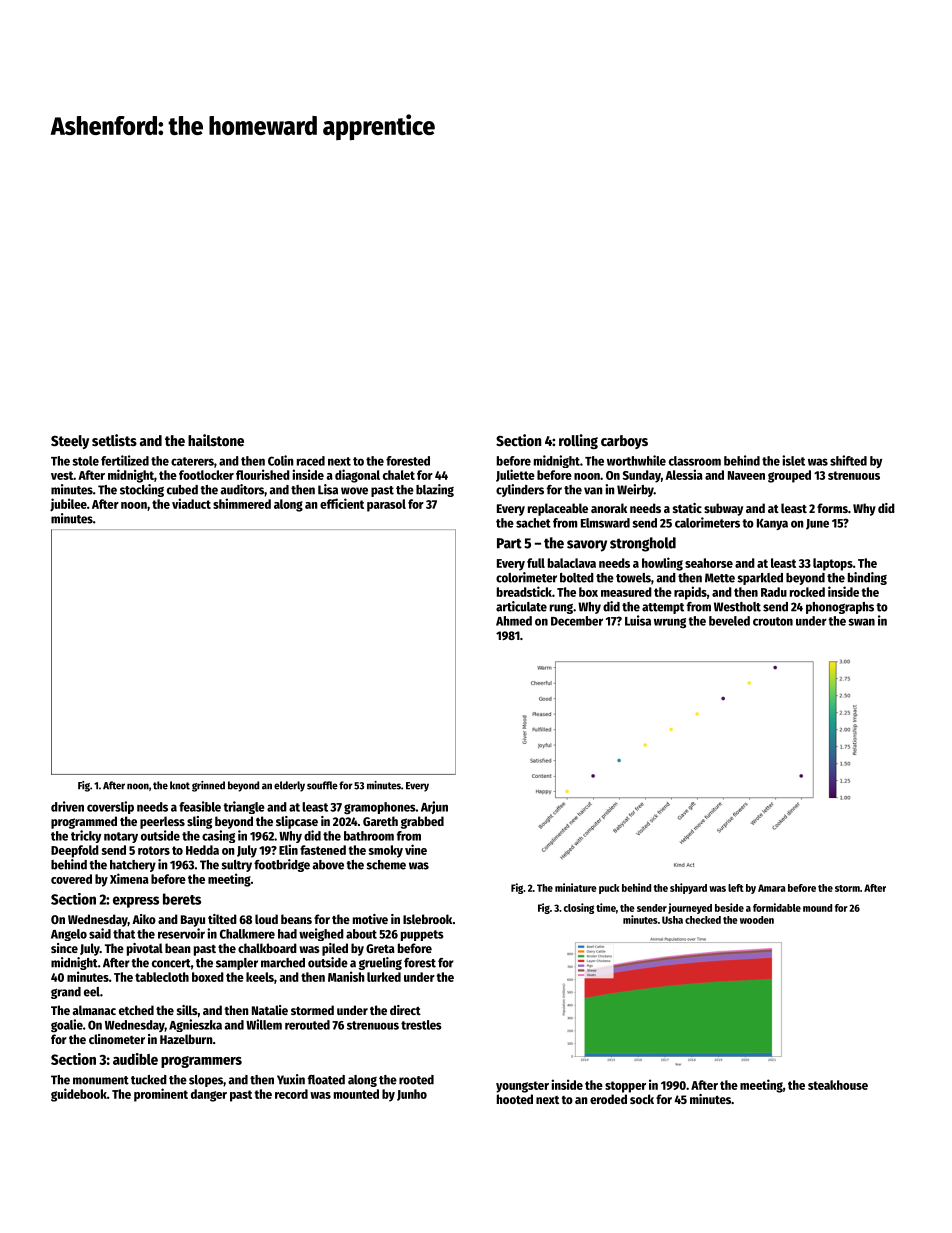  Describe the element at coordinates (514, 621) in the screenshot. I see `Ahmed` at that location.
